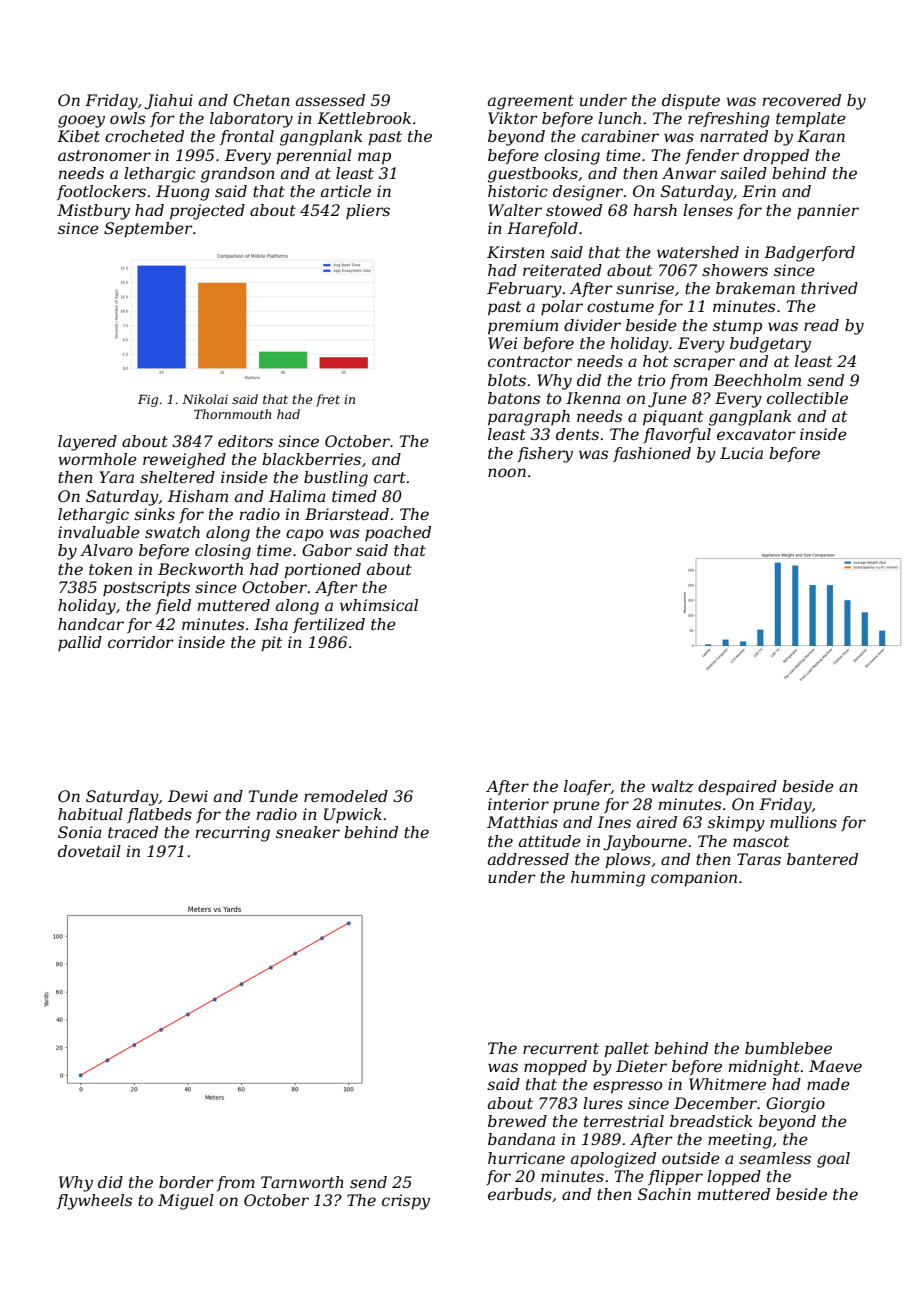  Describe the element at coordinates (330, 100) in the screenshot. I see `assessed` at that location.
